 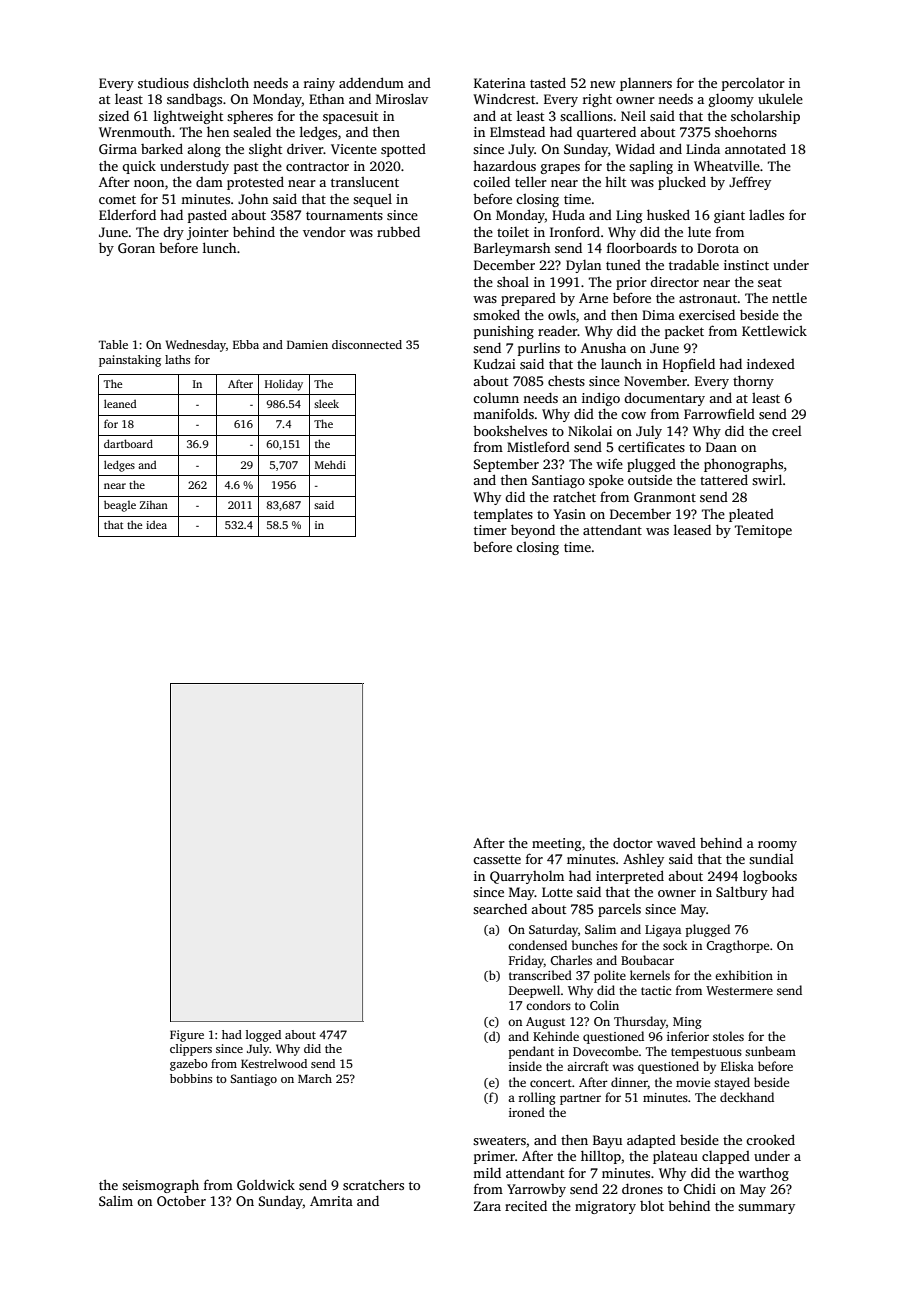 I want to click on Elmstead, so click(x=517, y=131).
